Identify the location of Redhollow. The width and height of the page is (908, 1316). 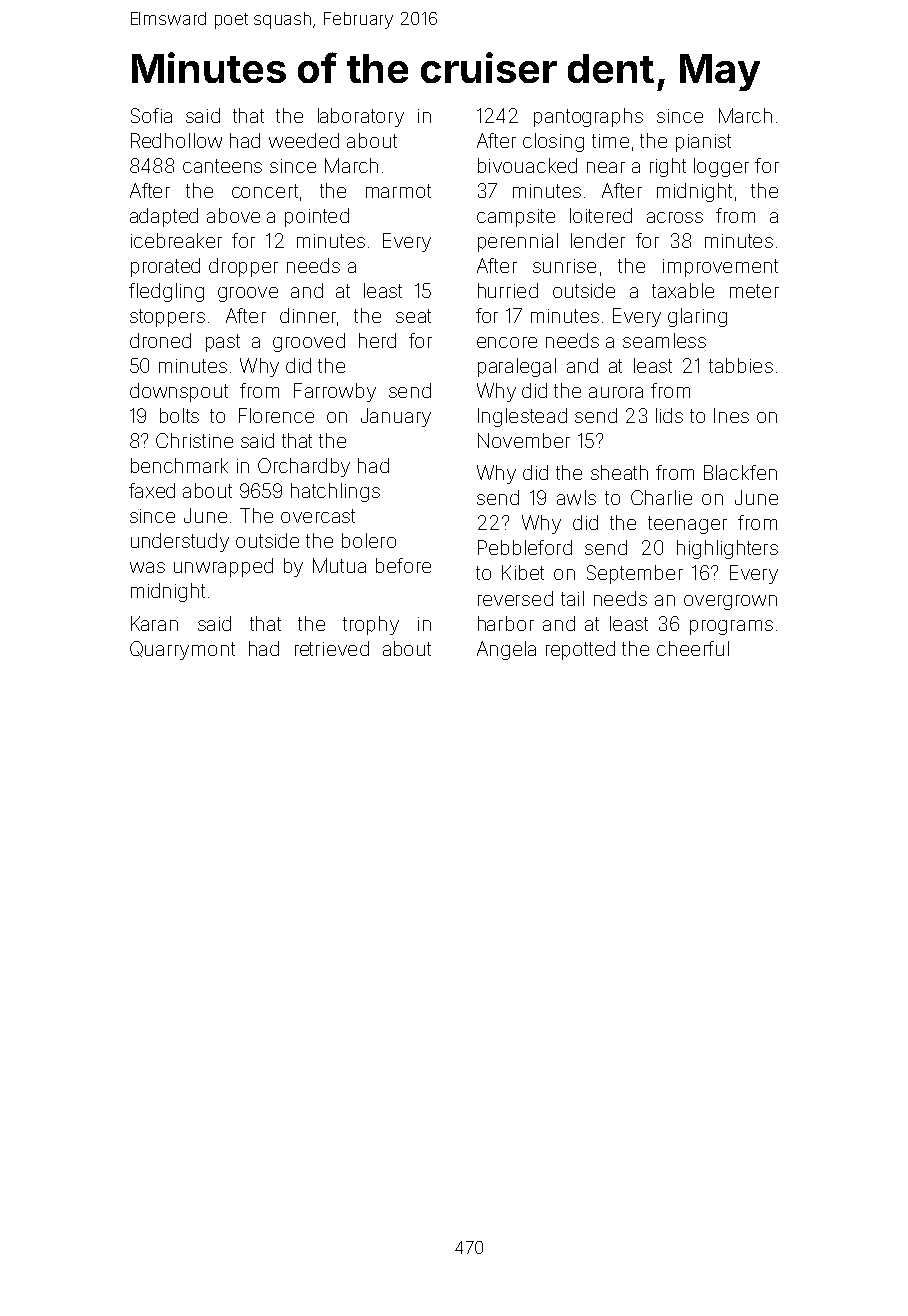
(176, 140).
